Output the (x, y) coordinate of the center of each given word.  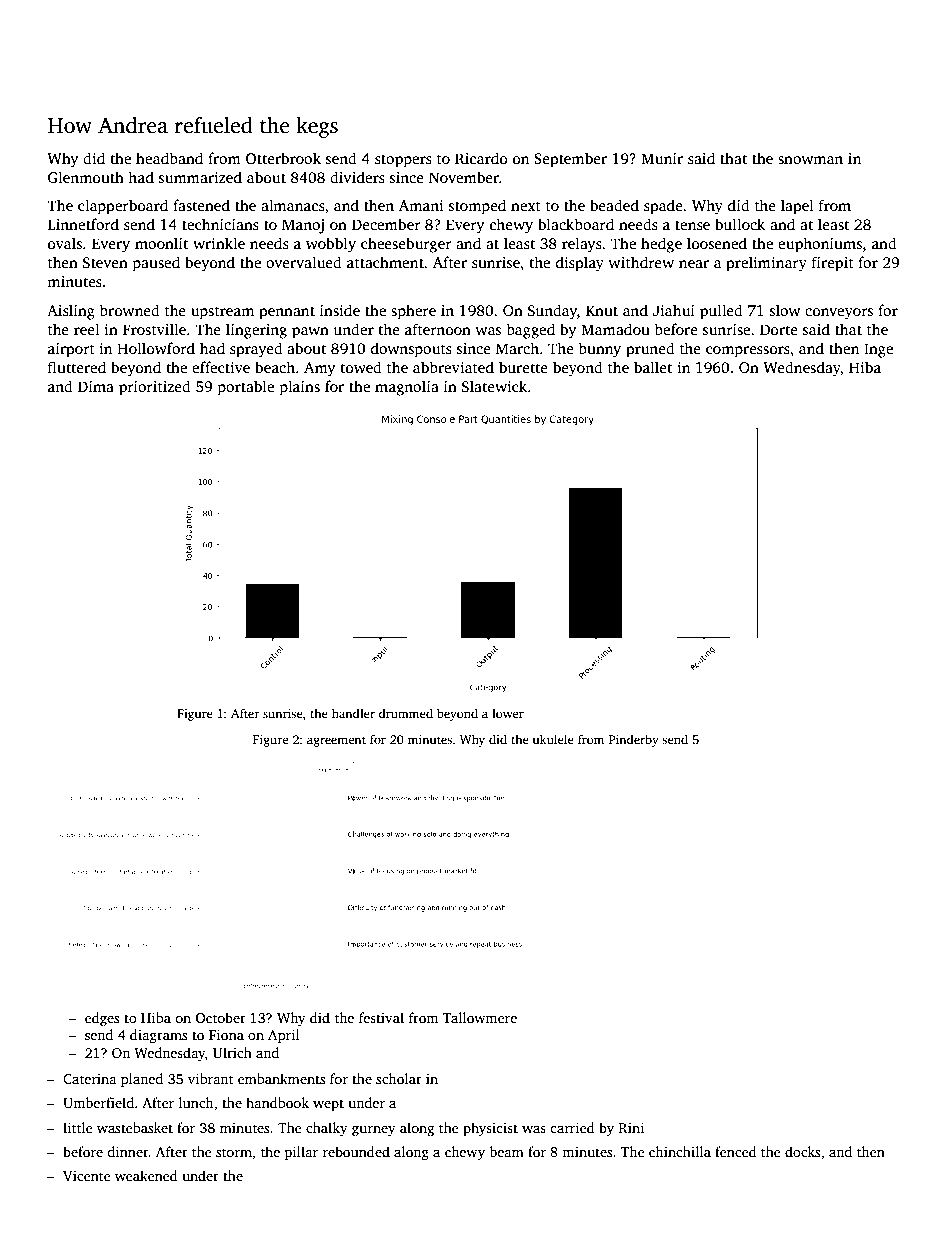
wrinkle (219, 243)
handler (353, 713)
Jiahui (674, 310)
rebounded (356, 1151)
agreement (336, 741)
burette (523, 367)
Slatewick (494, 386)
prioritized (155, 388)
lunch (196, 1102)
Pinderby (634, 740)
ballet (653, 367)
